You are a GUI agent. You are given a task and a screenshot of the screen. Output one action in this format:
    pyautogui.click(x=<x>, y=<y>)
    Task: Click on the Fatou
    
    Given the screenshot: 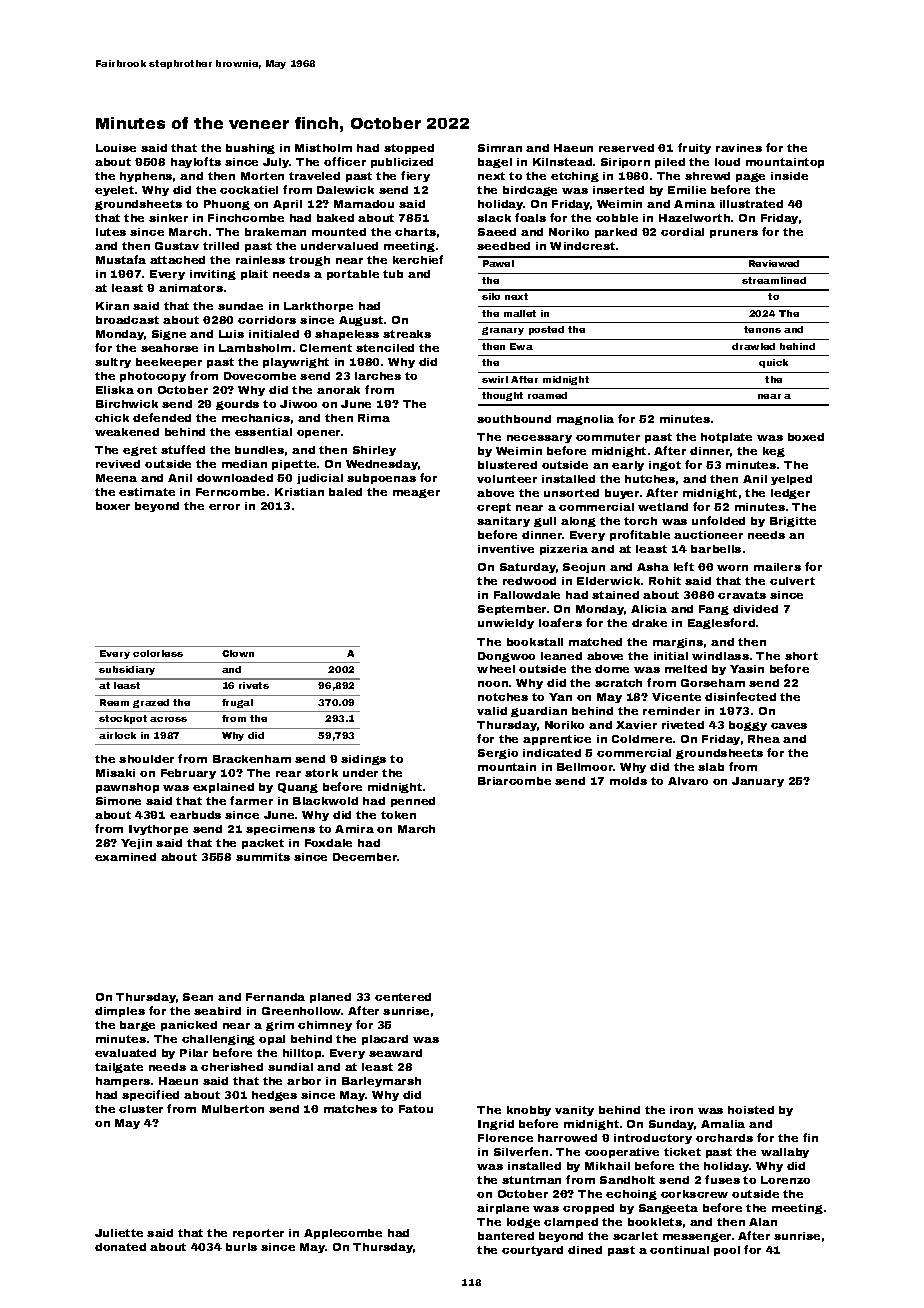 What is the action you would take?
    pyautogui.click(x=416, y=1109)
